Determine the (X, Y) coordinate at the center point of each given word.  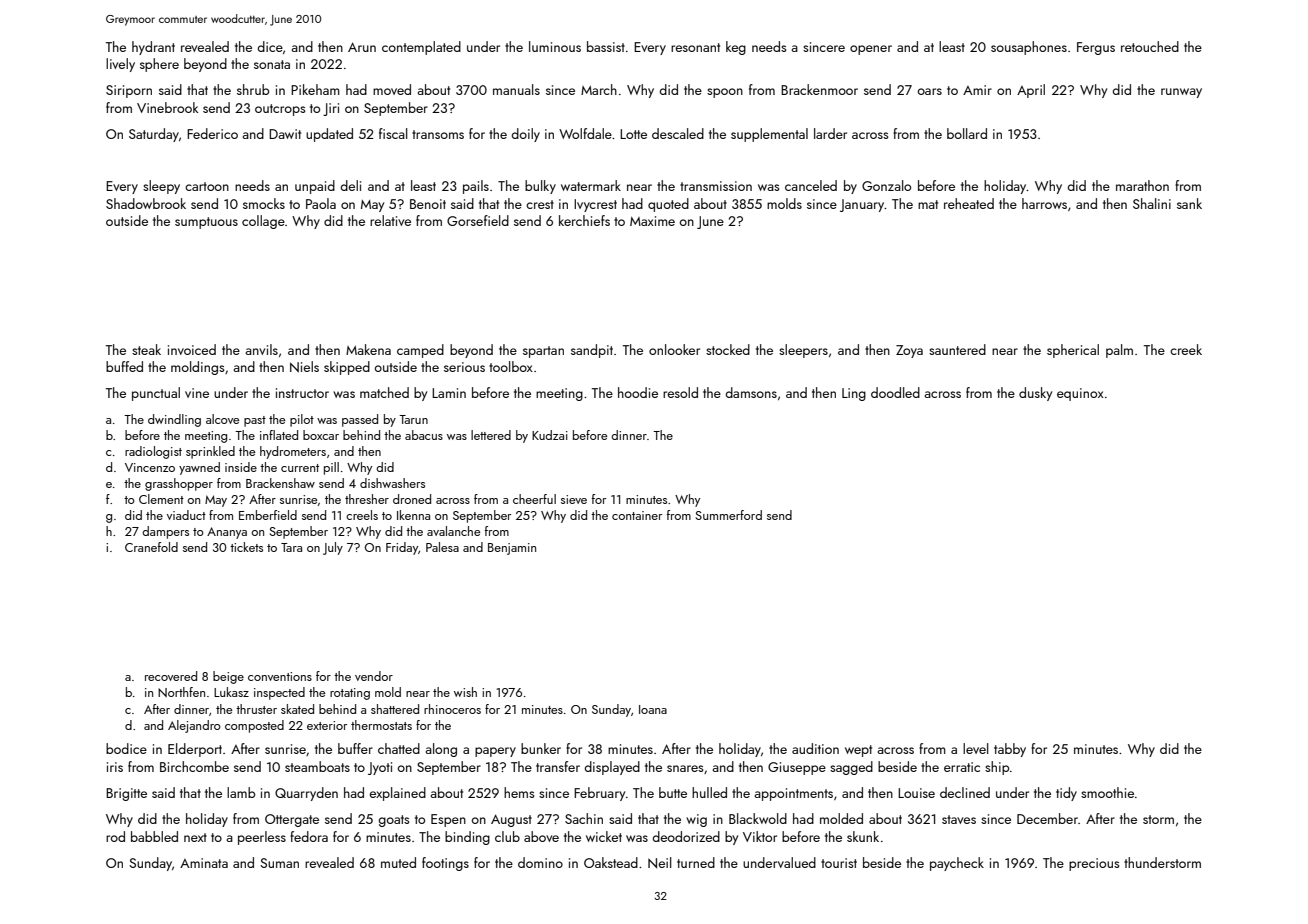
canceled (811, 185)
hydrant (153, 48)
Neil (660, 862)
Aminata (204, 863)
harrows (1044, 203)
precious (1094, 864)
